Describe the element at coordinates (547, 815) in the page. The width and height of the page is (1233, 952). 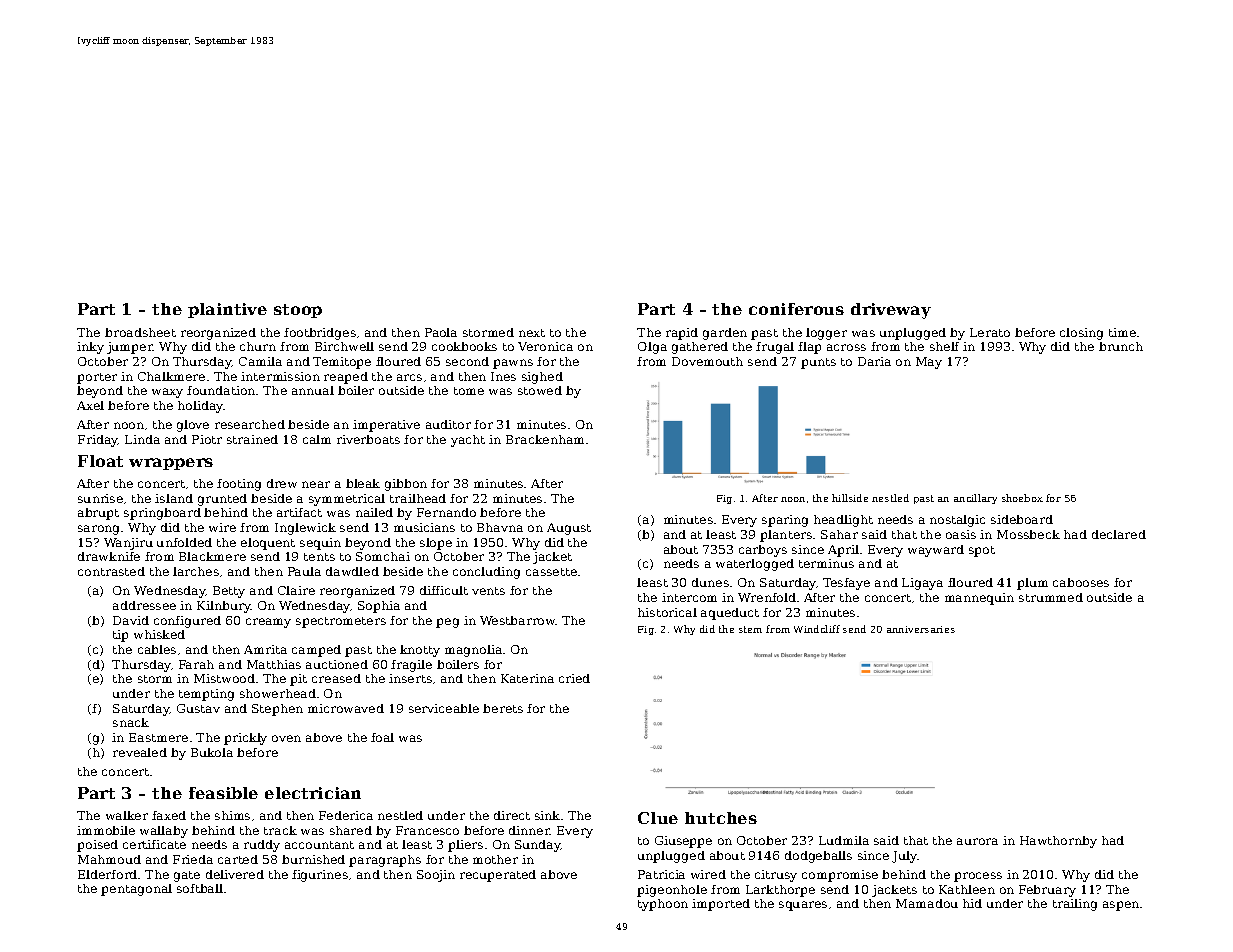
I see `sink` at that location.
